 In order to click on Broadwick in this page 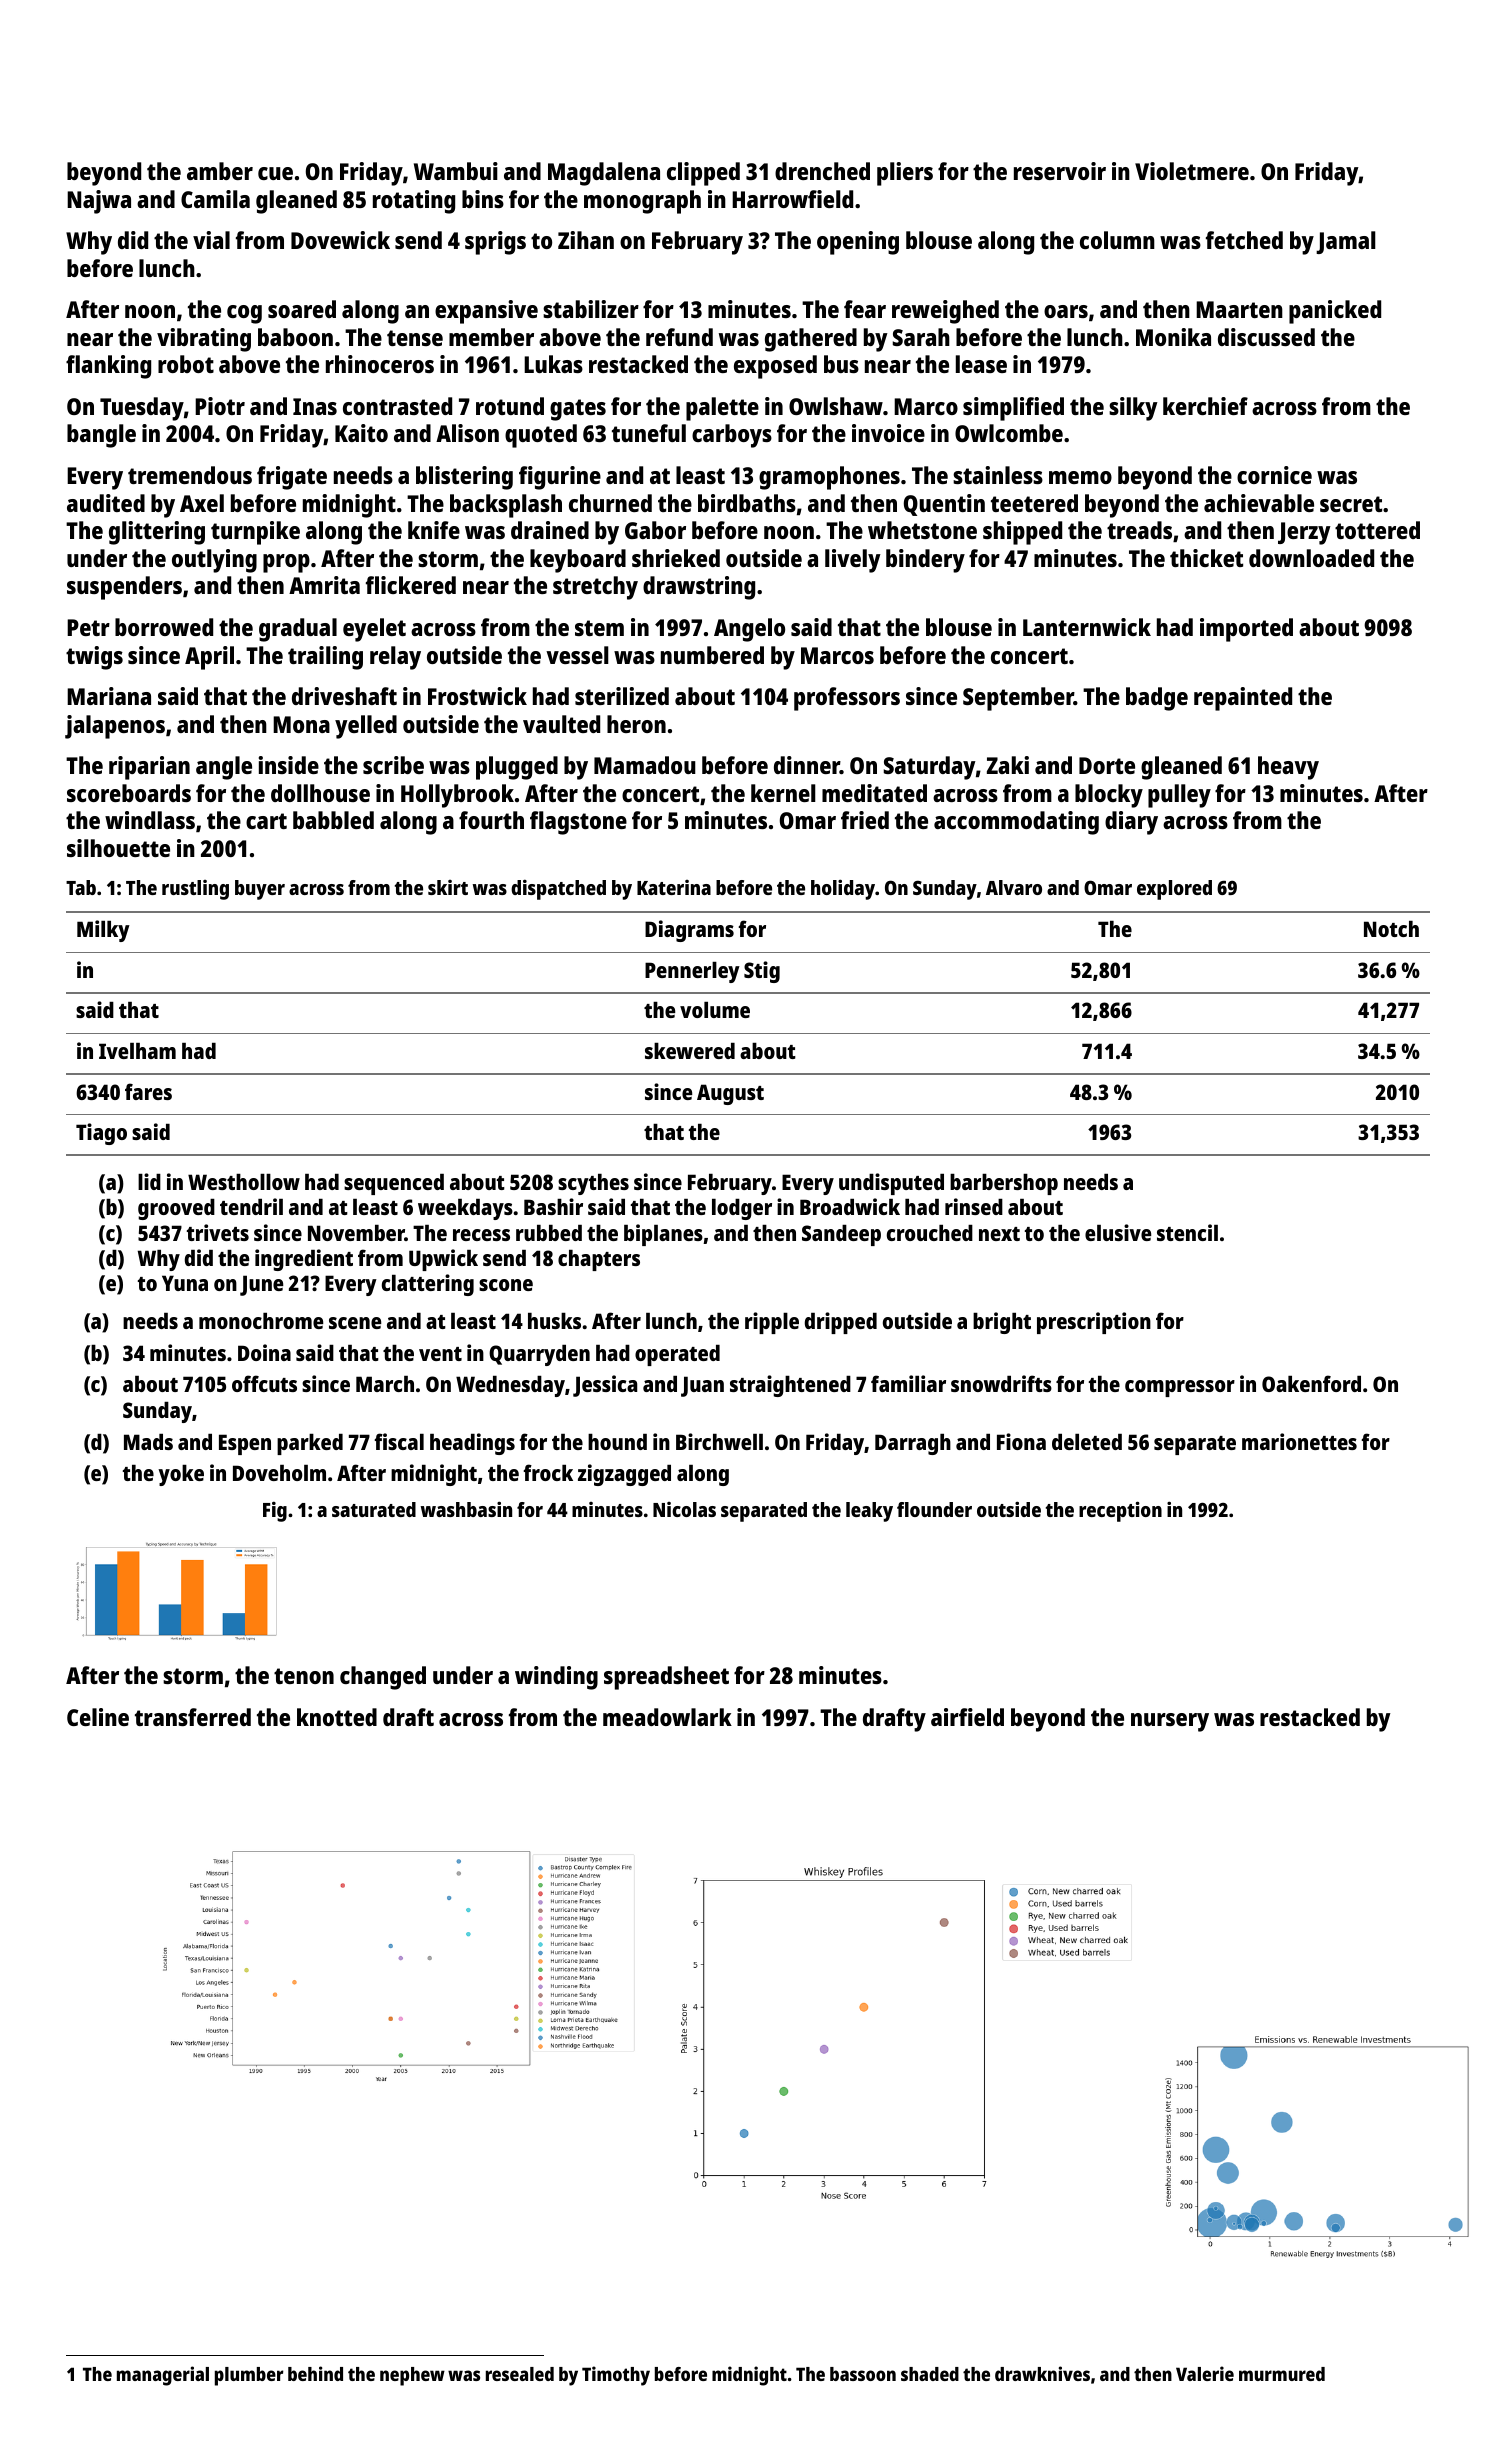, I will do `click(850, 1206)`.
